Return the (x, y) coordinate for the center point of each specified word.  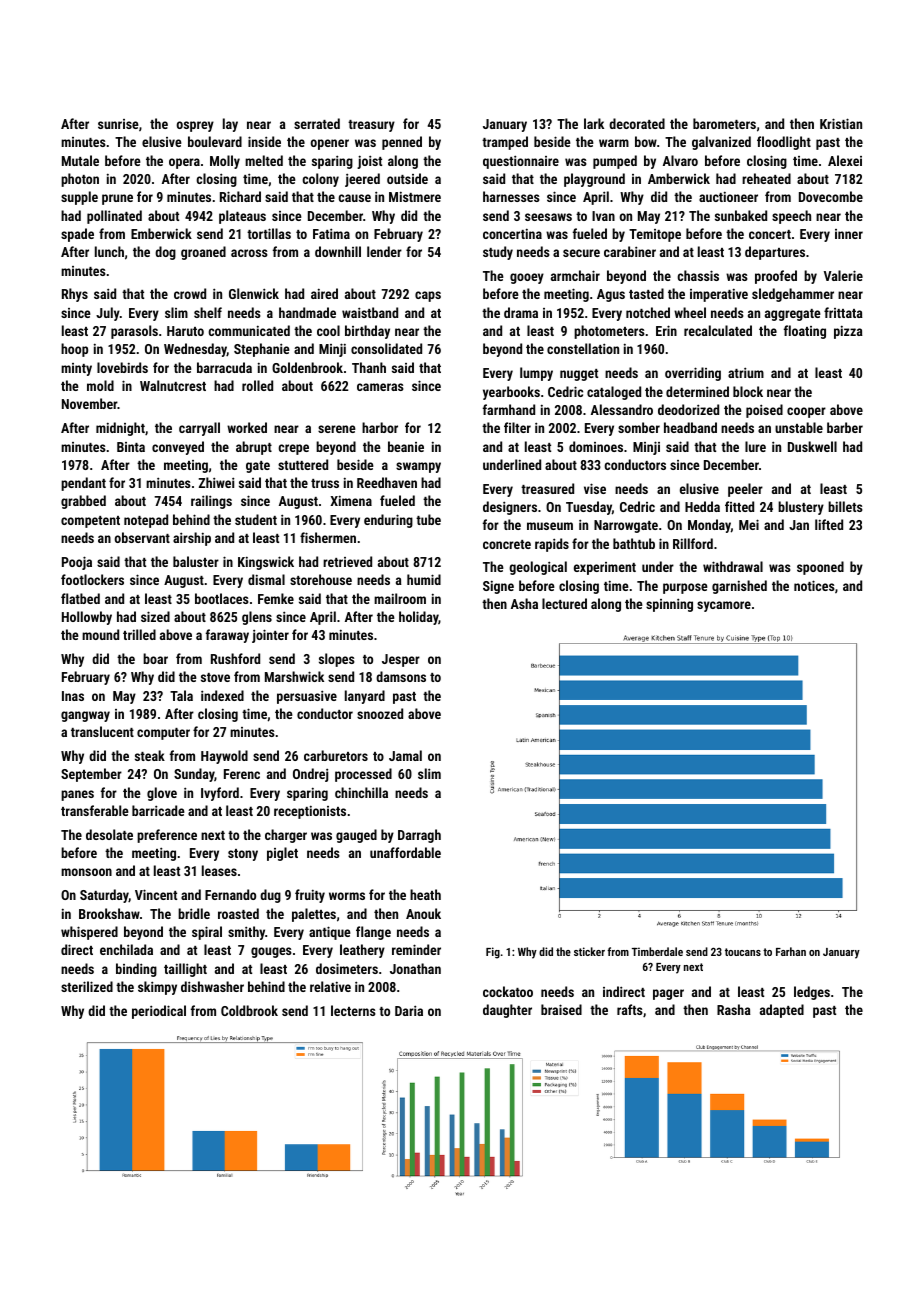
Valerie (843, 275)
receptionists (310, 812)
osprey (195, 126)
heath (425, 894)
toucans (743, 952)
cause (354, 198)
